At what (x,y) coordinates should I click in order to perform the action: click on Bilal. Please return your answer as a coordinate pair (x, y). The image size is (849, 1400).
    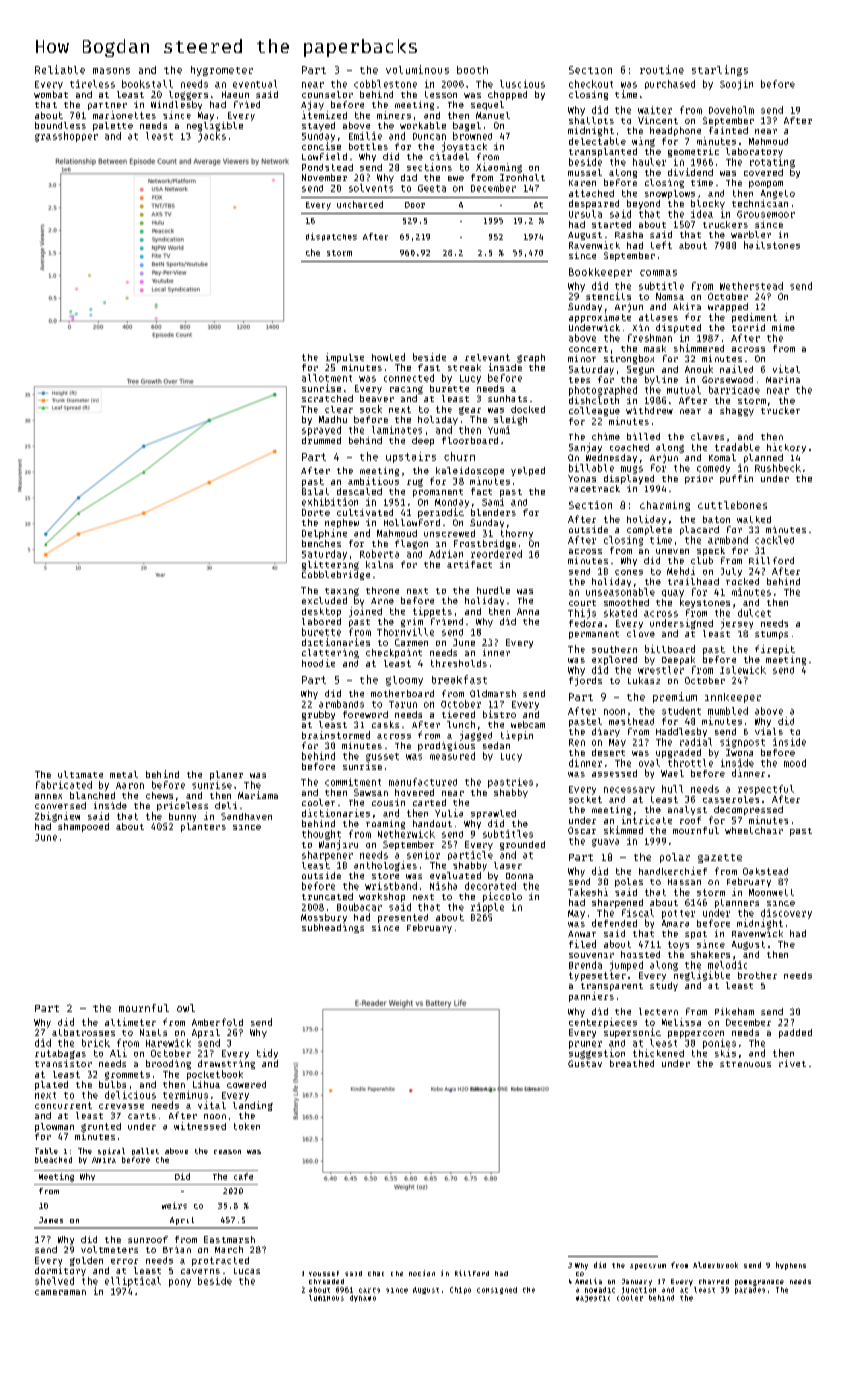
    Looking at the image, I should click on (315, 491).
